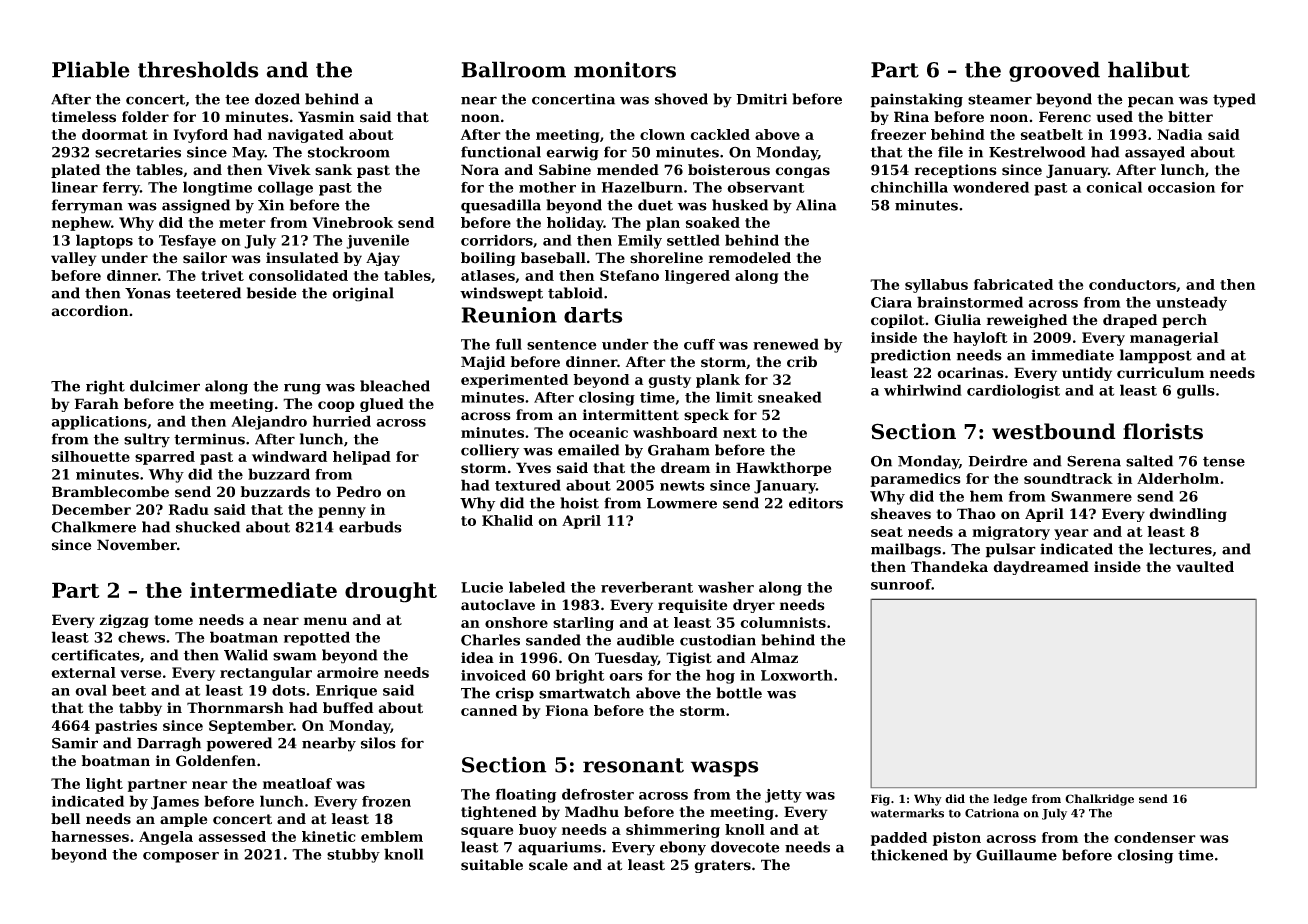 This screenshot has height=924, width=1308. I want to click on intermittent, so click(631, 415).
